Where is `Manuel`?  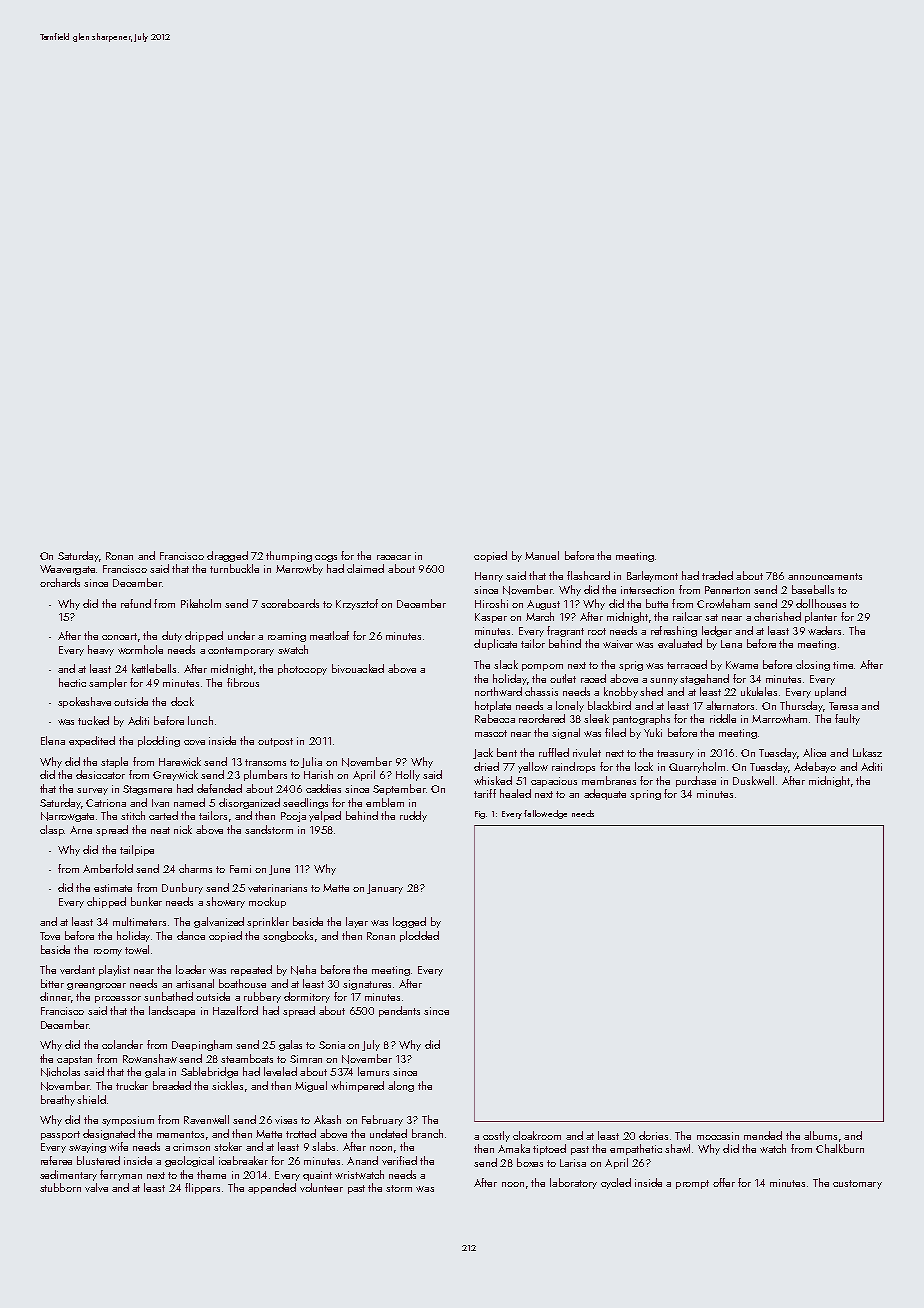
Manuel is located at coordinates (542, 555).
